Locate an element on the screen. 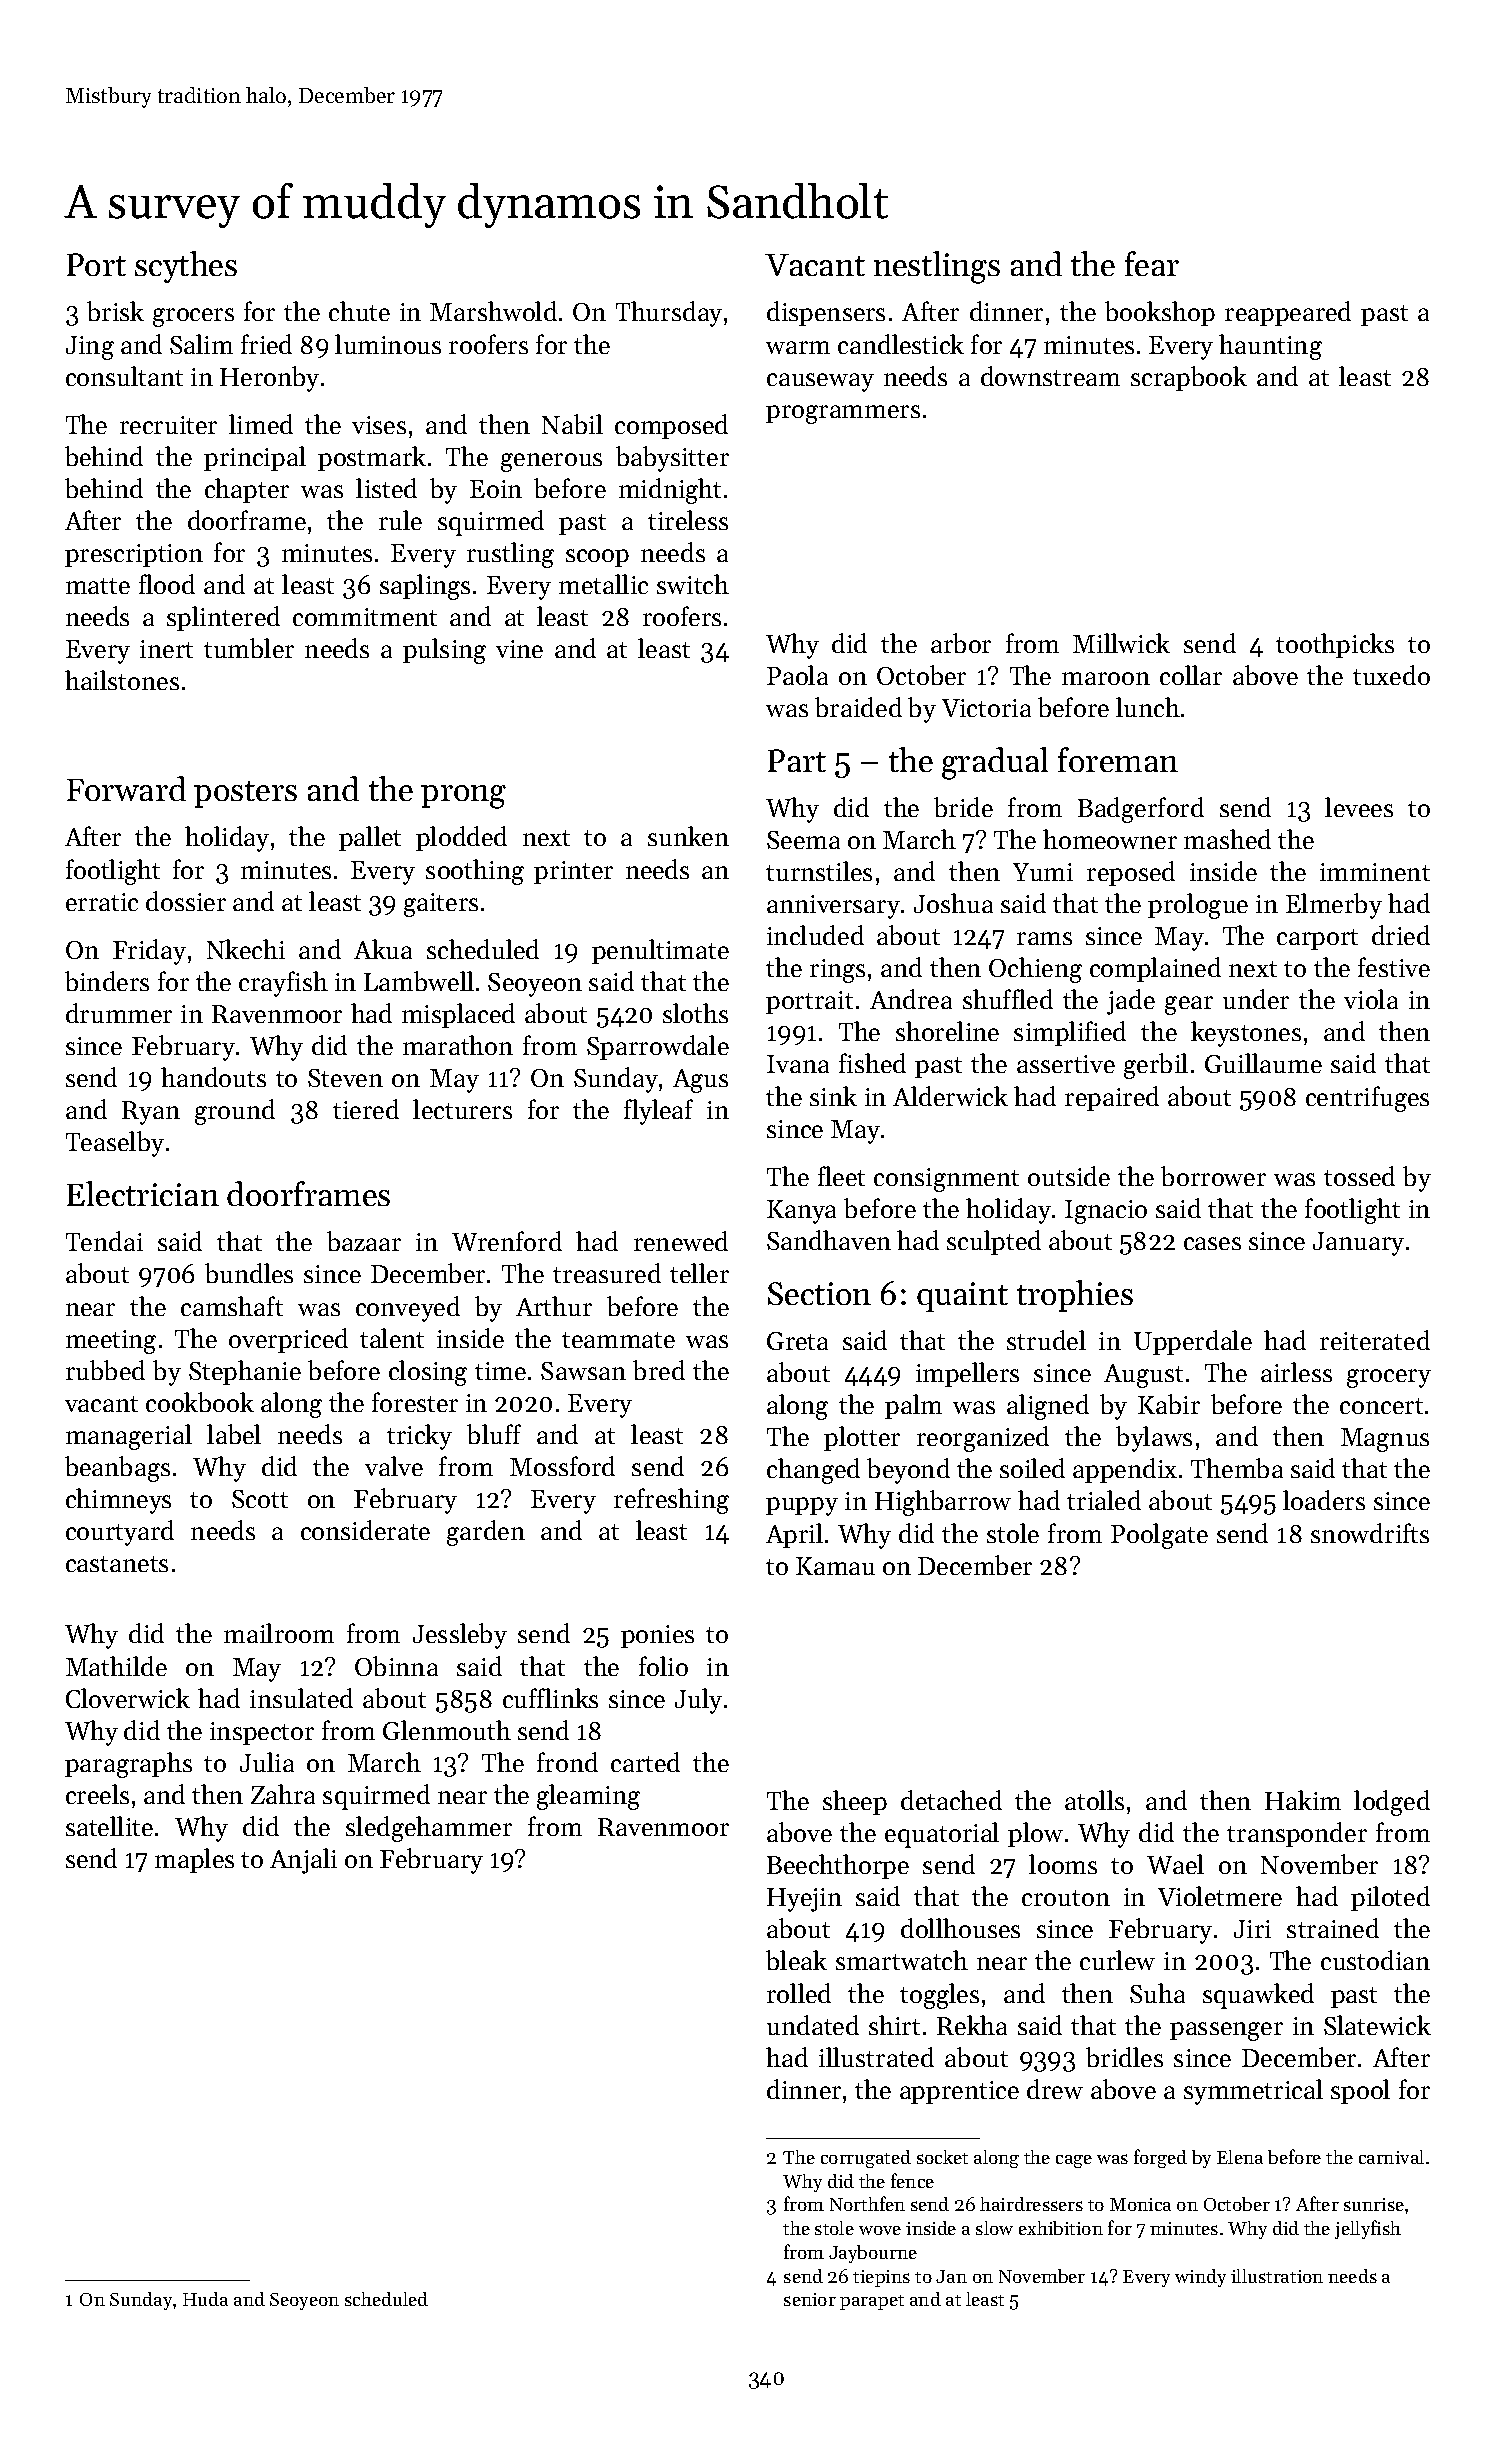 Image resolution: width=1496 pixels, height=2464 pixels. lunch is located at coordinates (1148, 707).
